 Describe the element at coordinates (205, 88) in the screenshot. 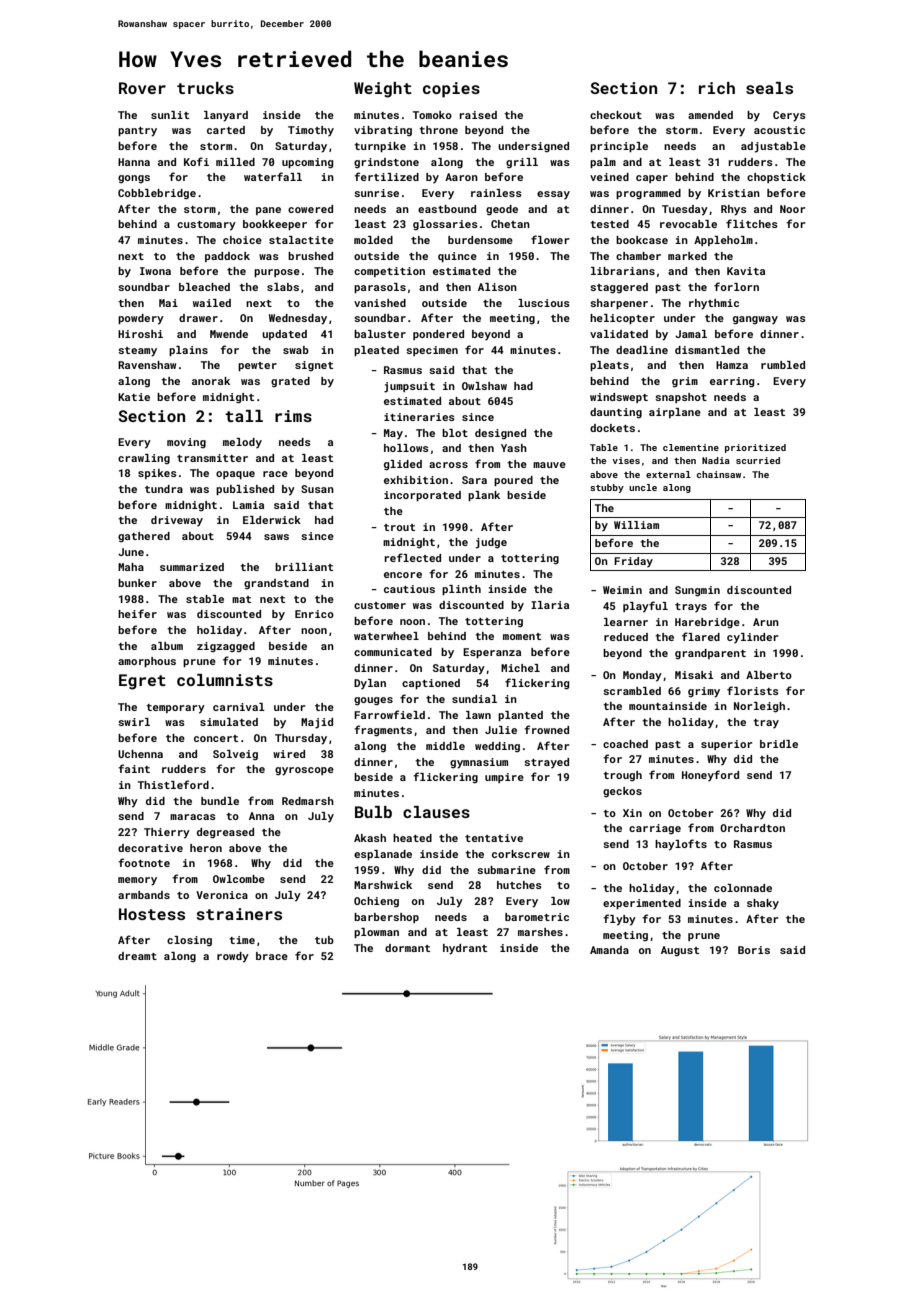

I see `trucks` at that location.
